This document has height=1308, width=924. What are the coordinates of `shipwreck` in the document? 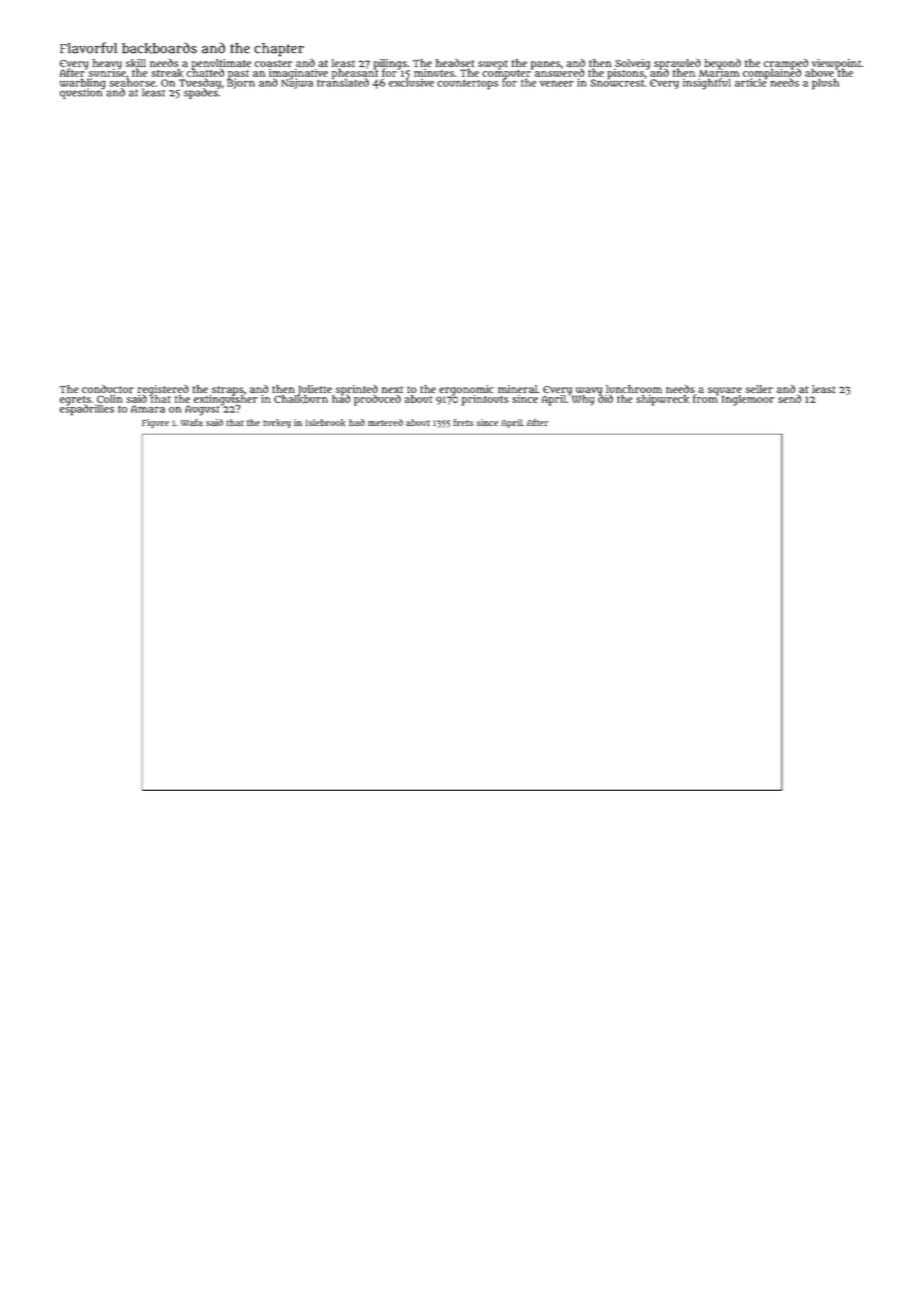 It's located at (662, 400).
